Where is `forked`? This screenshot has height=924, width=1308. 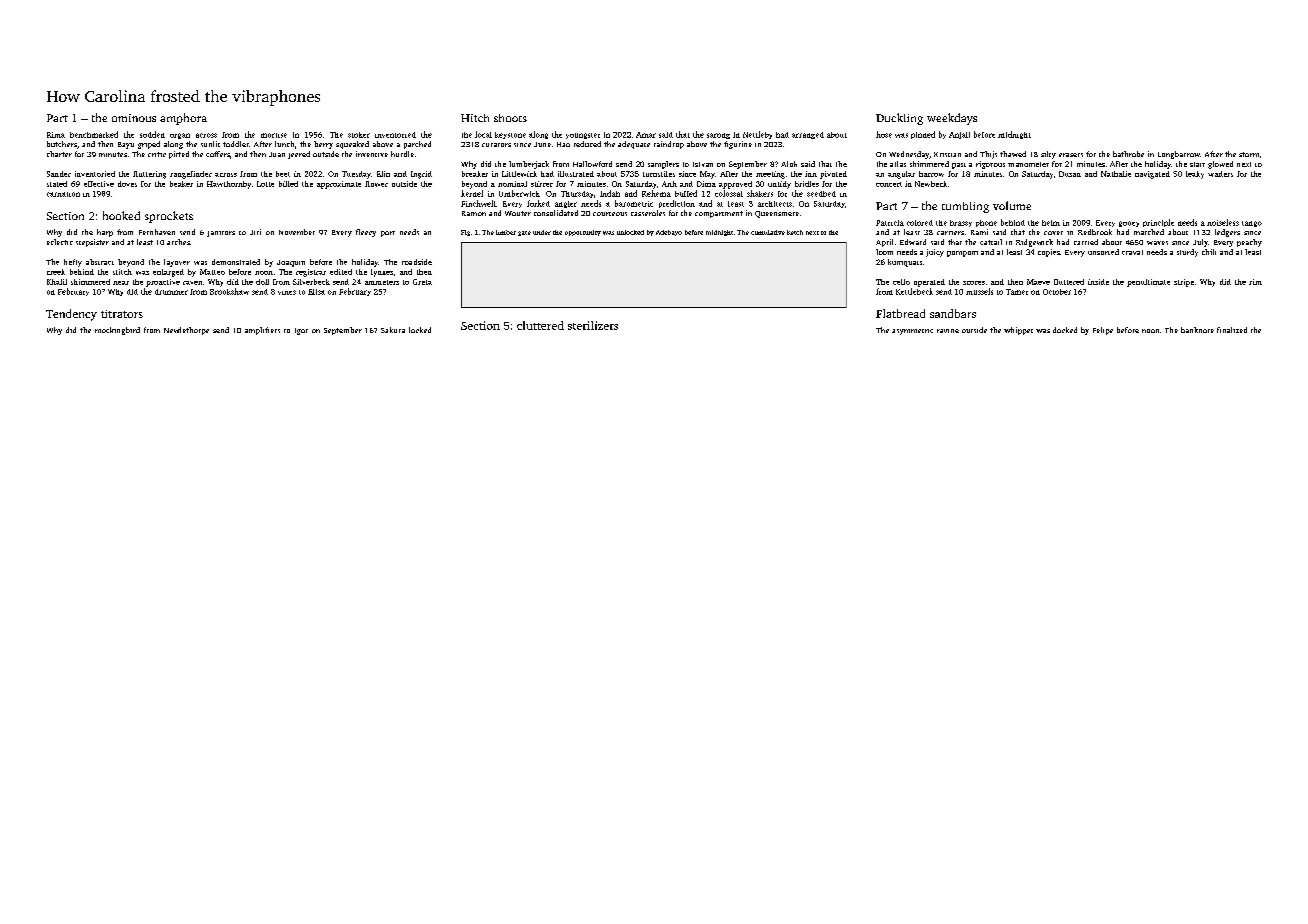 forked is located at coordinates (538, 203).
